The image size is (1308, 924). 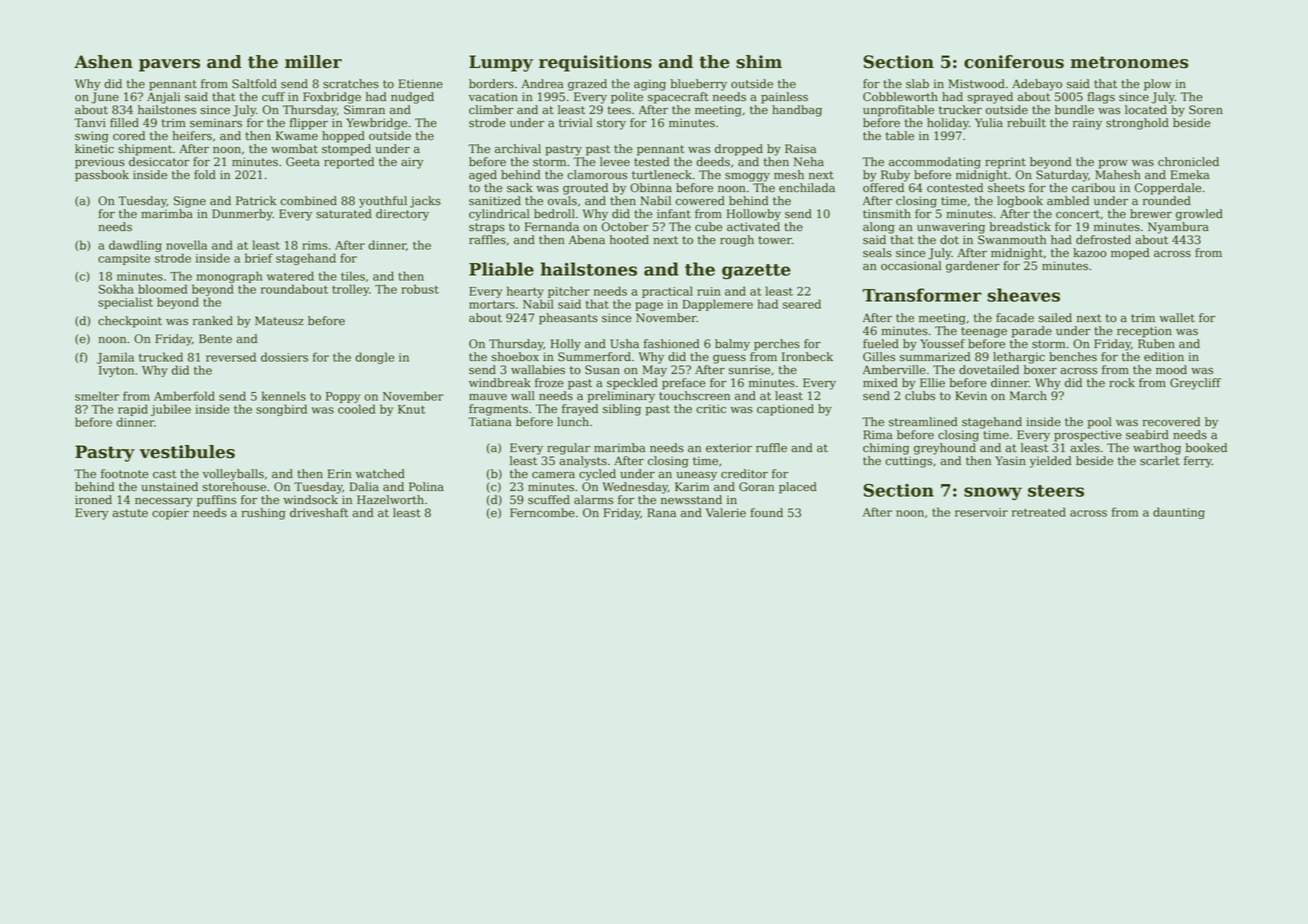 I want to click on balmy, so click(x=732, y=345).
